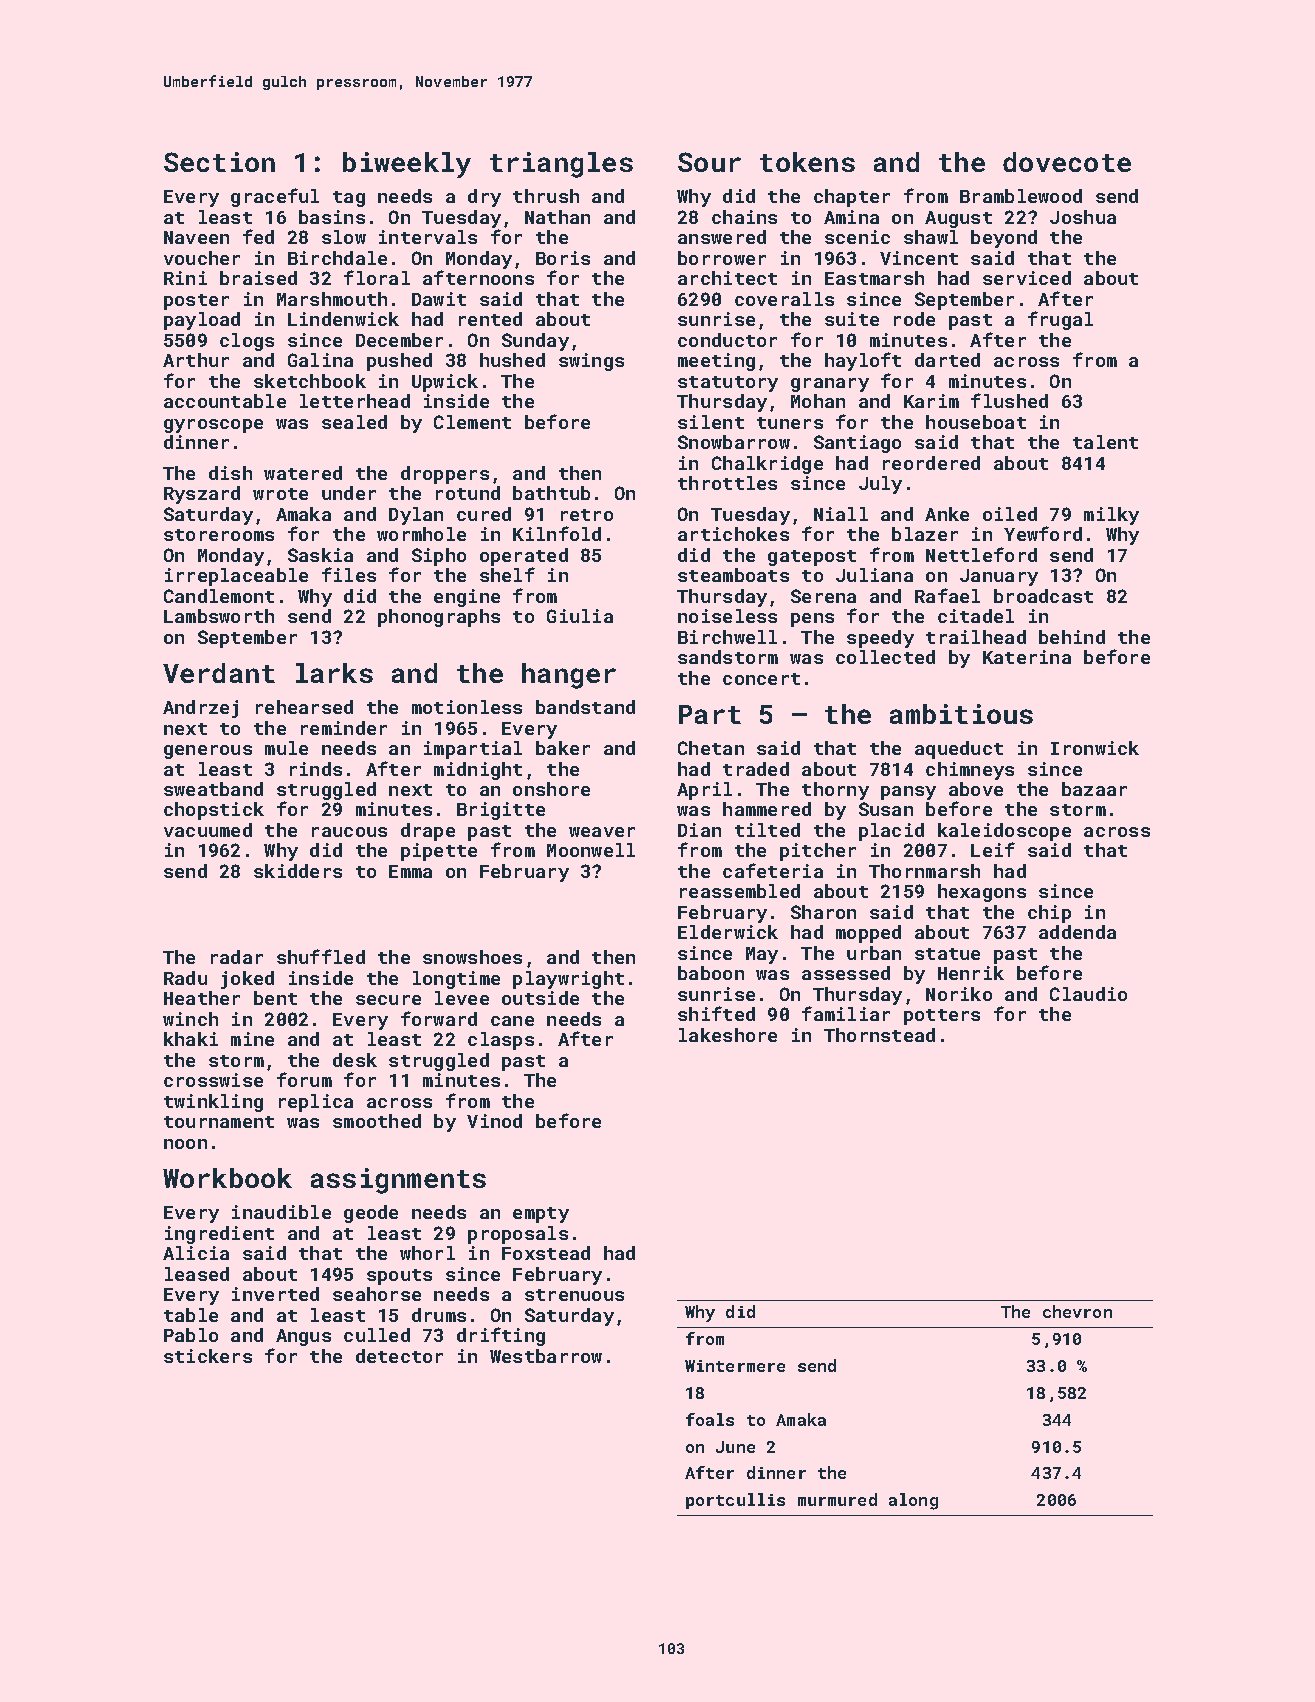 The height and width of the screenshot is (1702, 1315). Describe the element at coordinates (334, 673) in the screenshot. I see `larks` at that location.
